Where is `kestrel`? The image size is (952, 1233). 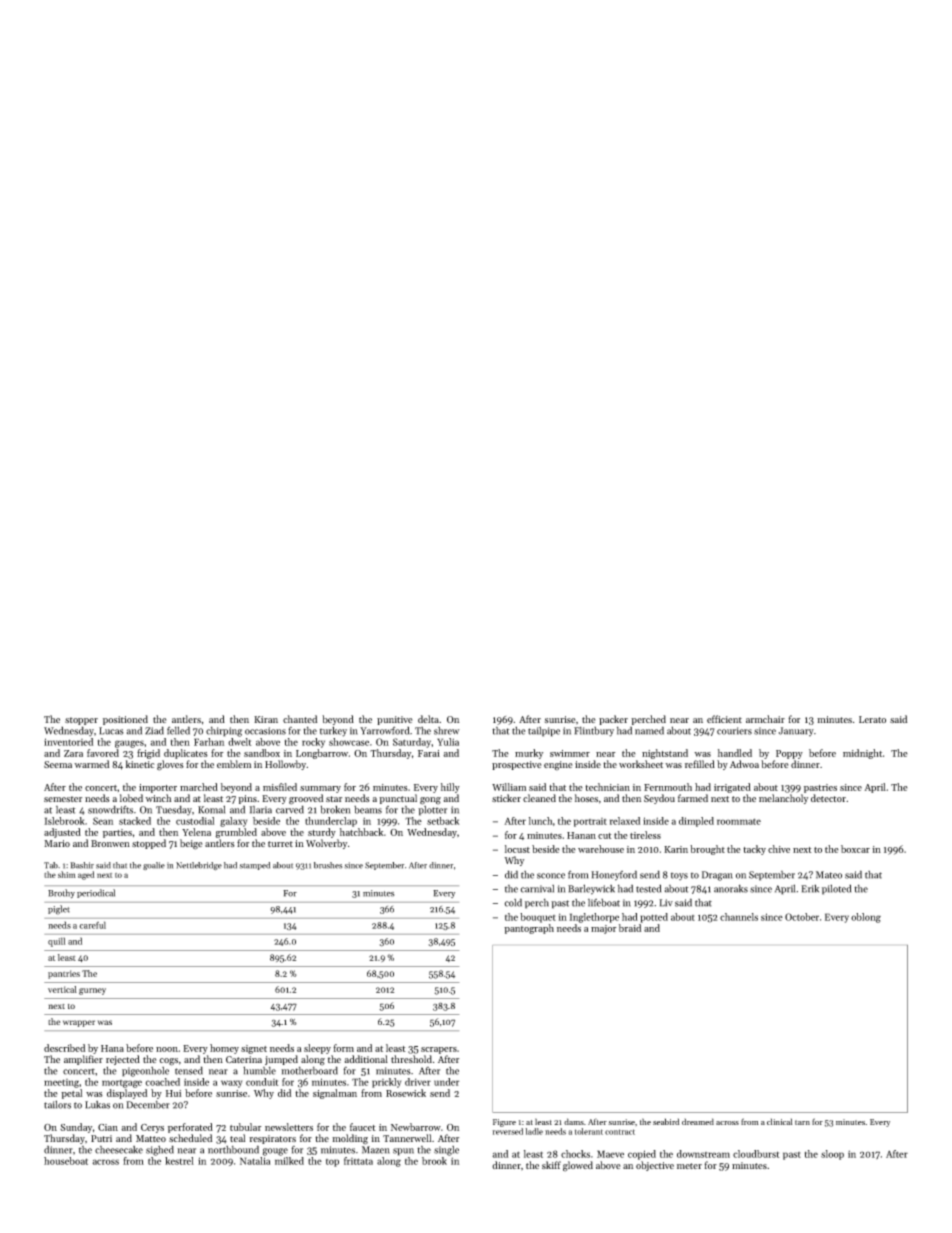
kestrel is located at coordinates (179, 1161).
